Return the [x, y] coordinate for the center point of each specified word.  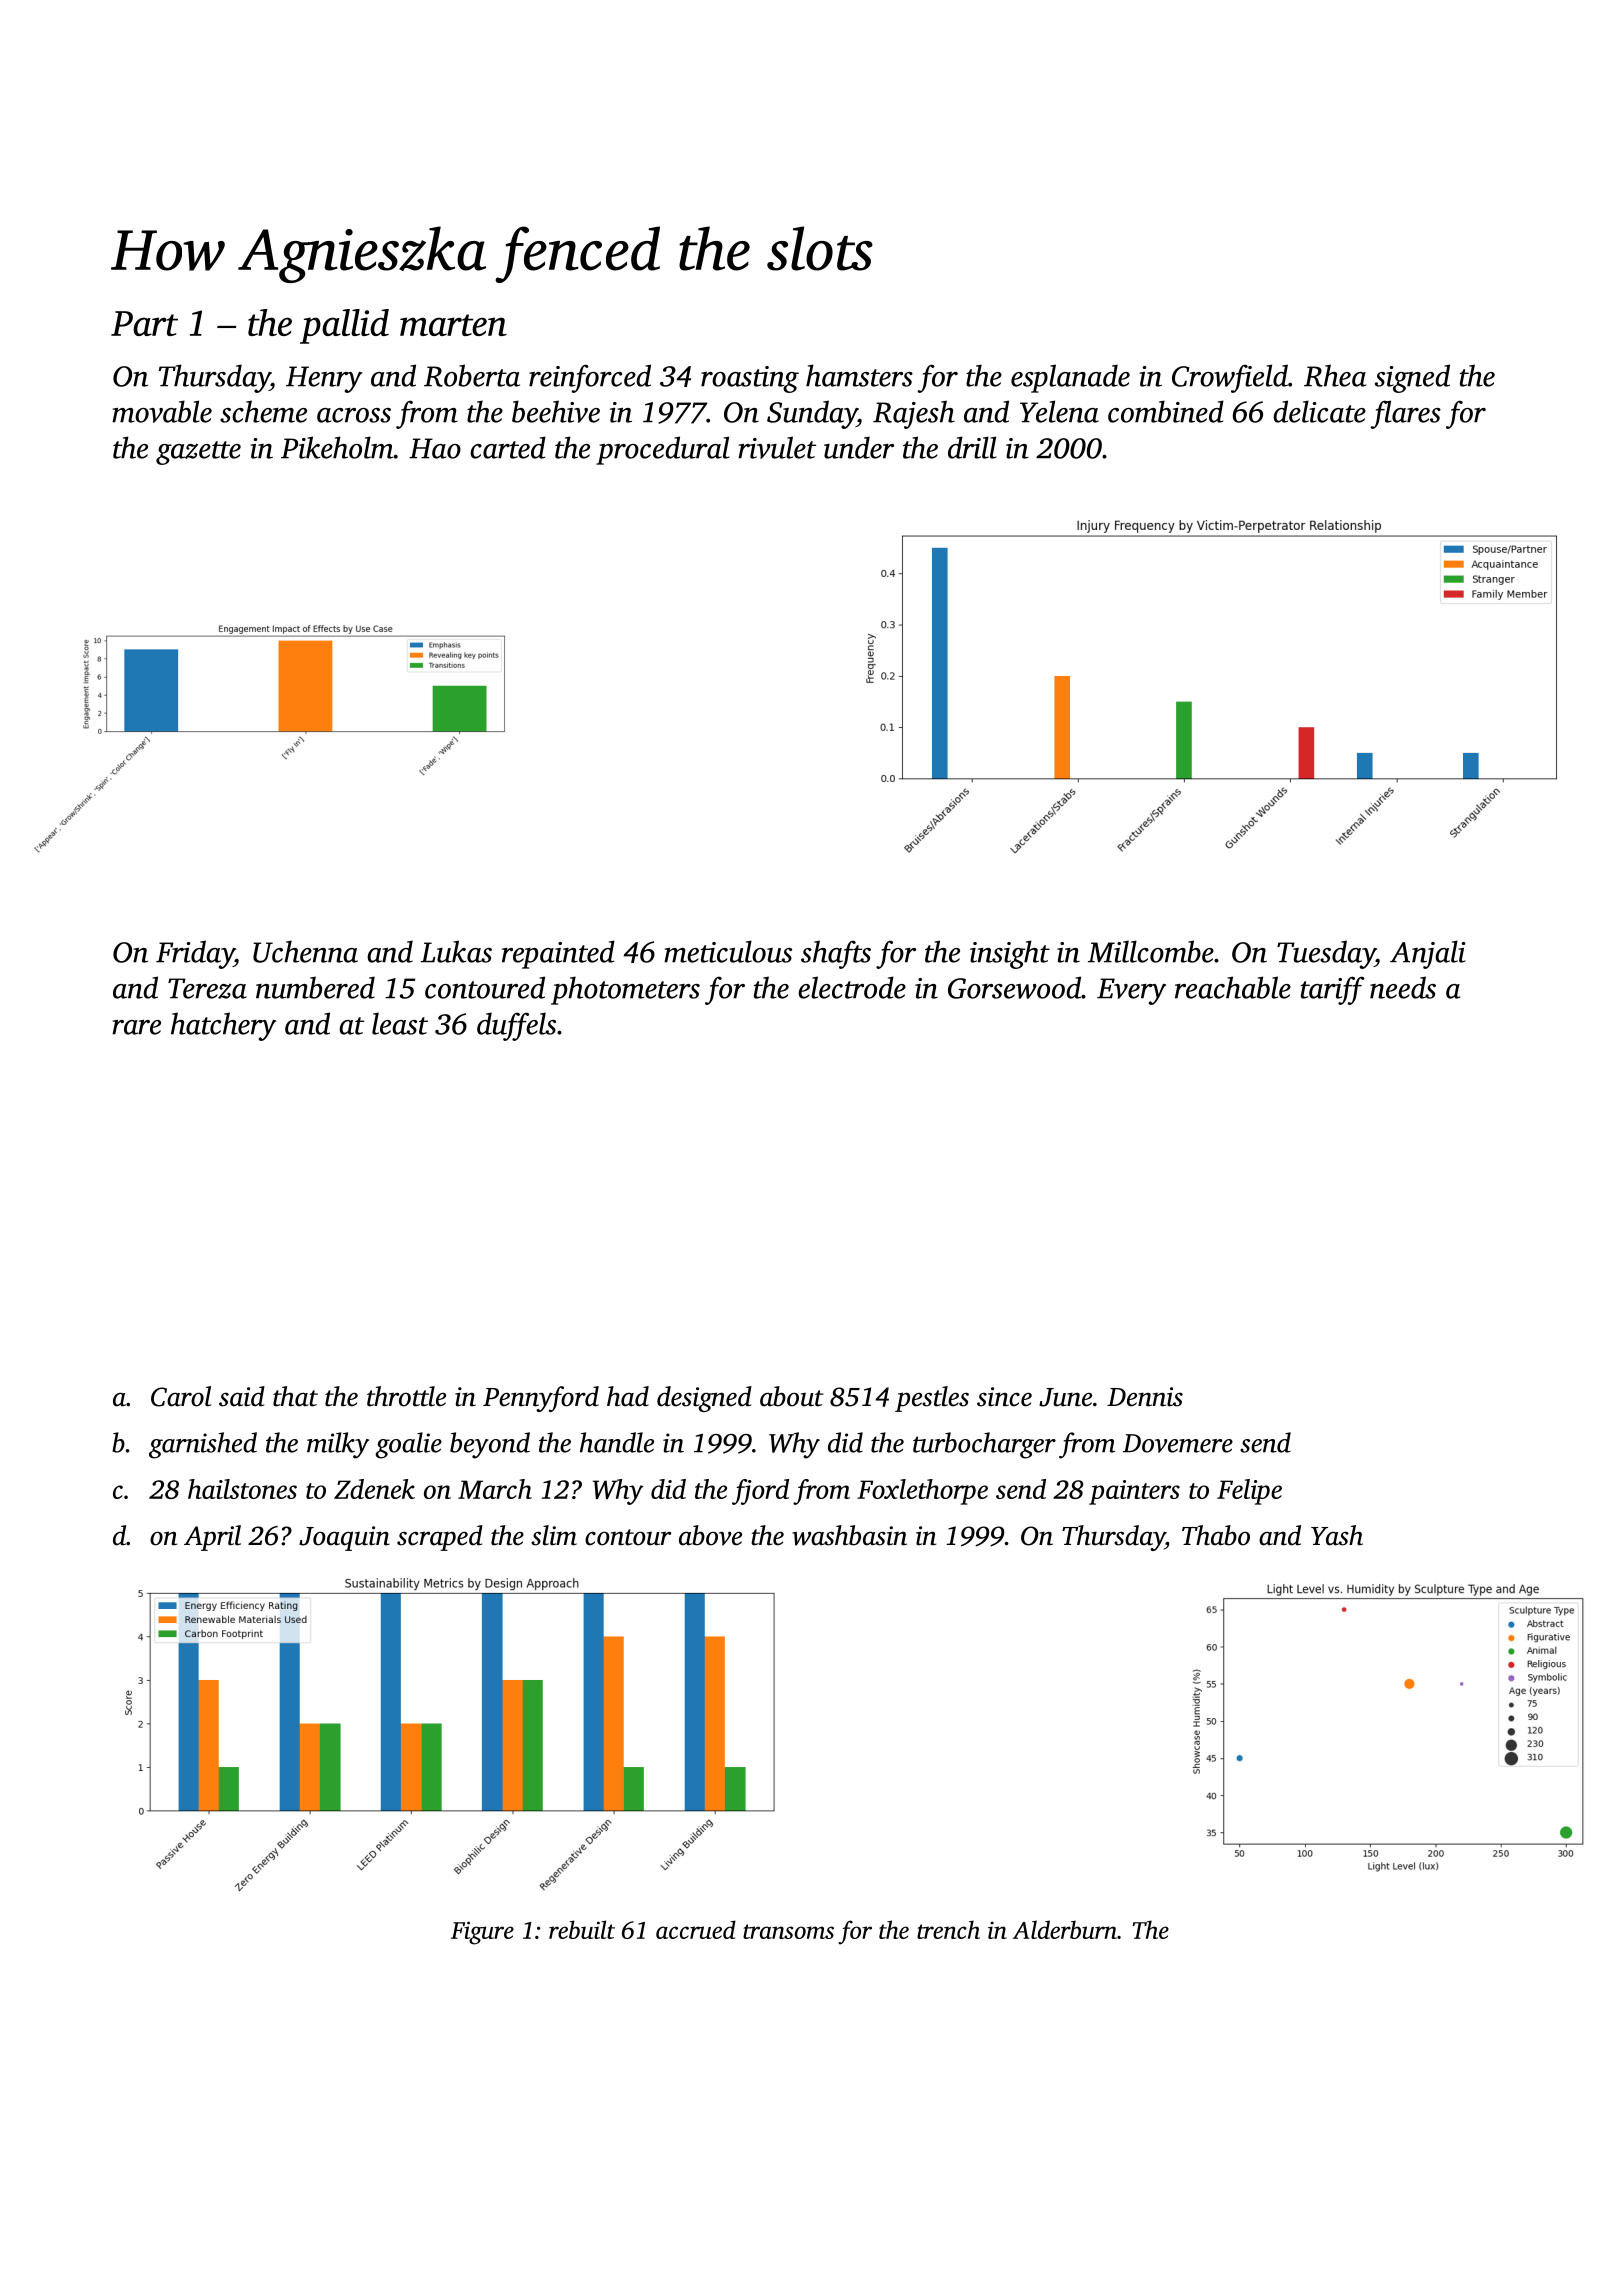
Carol [181, 1396]
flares [1406, 414]
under [859, 447]
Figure [482, 1933]
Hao [435, 448]
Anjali [1428, 954]
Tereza [207, 988]
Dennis [1145, 1397]
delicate [1319, 411]
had [628, 1396]
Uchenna [305, 951]
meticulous [728, 951]
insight [1010, 954]
